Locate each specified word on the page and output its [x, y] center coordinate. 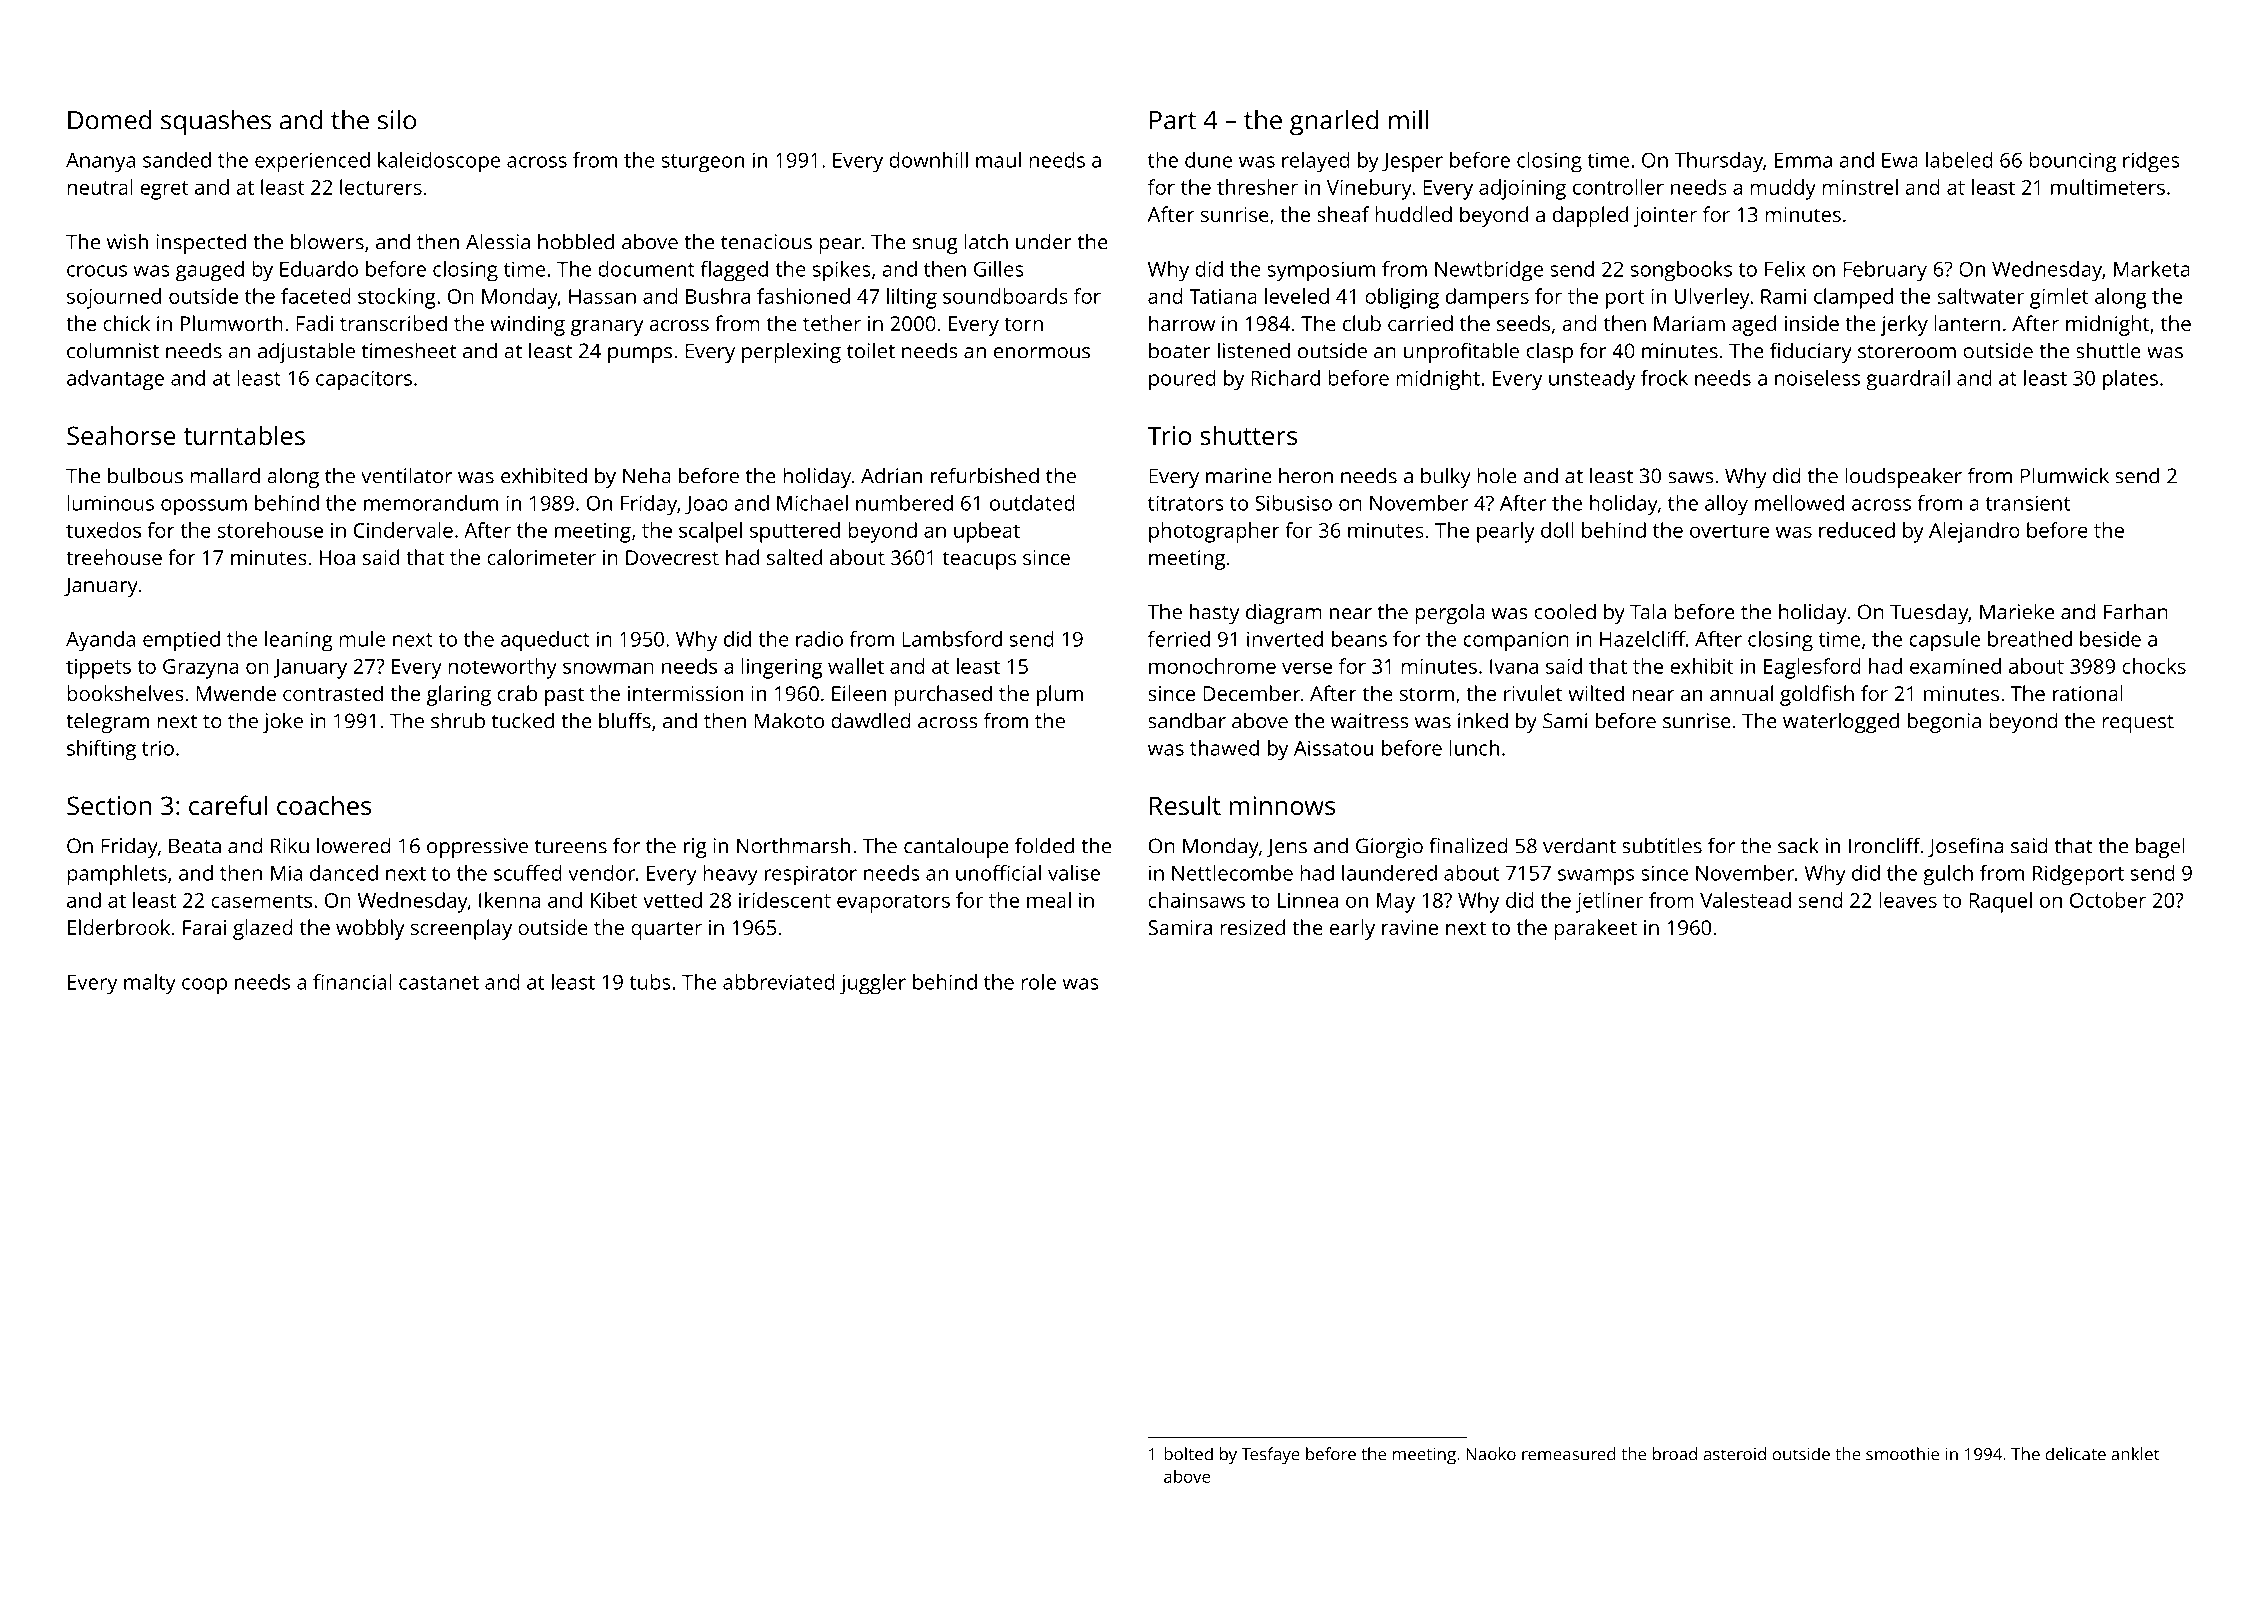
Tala [1648, 611]
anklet [2135, 1454]
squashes [216, 123]
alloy [1726, 505]
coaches [324, 805]
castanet [439, 983]
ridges [2151, 162]
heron [1306, 475]
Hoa [337, 557]
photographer [1214, 532]
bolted [1188, 1454]
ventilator [406, 475]
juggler [873, 984]
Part [1173, 120]
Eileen [859, 693]
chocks [2154, 666]
